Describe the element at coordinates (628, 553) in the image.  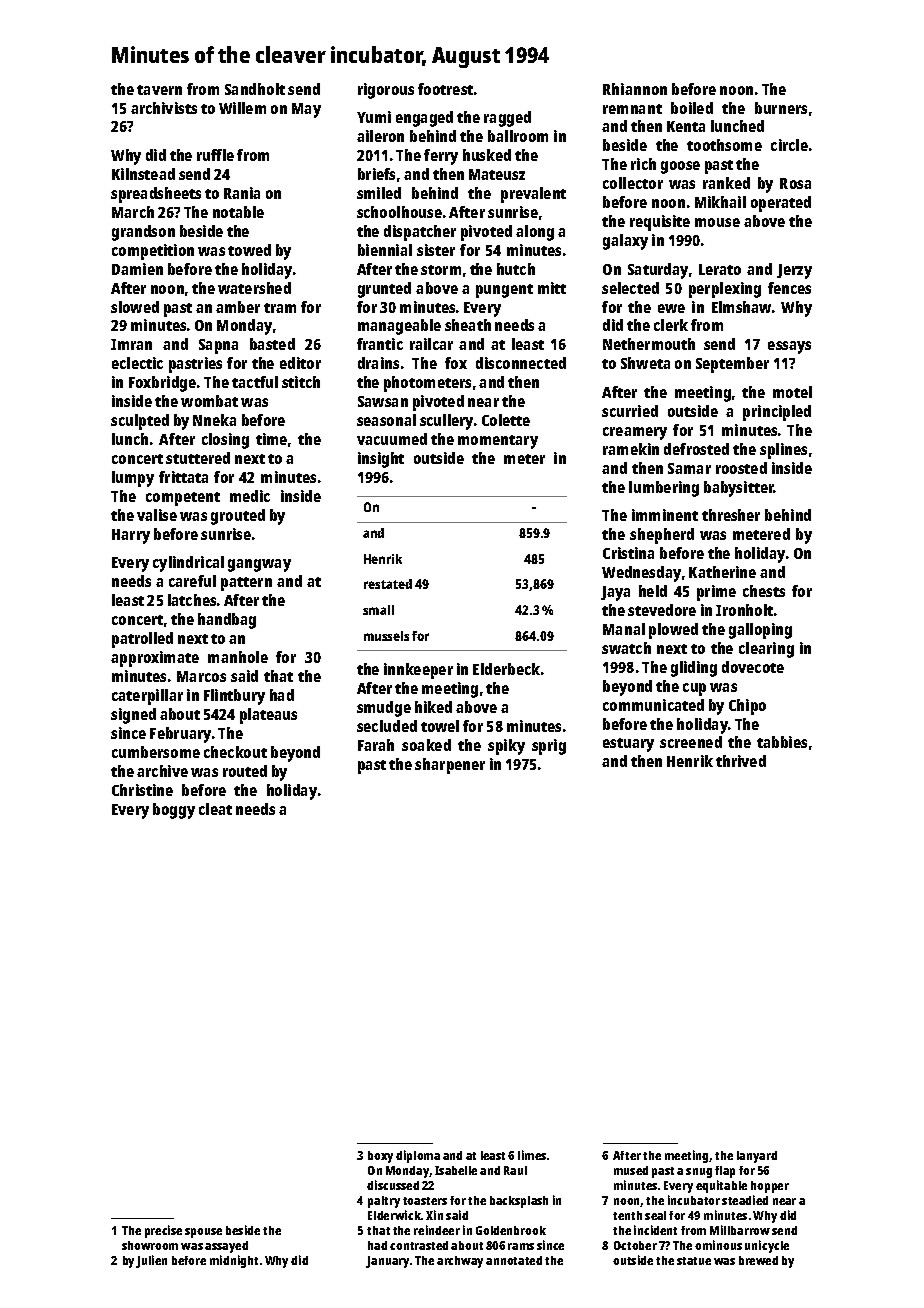
I see `Cristina` at that location.
